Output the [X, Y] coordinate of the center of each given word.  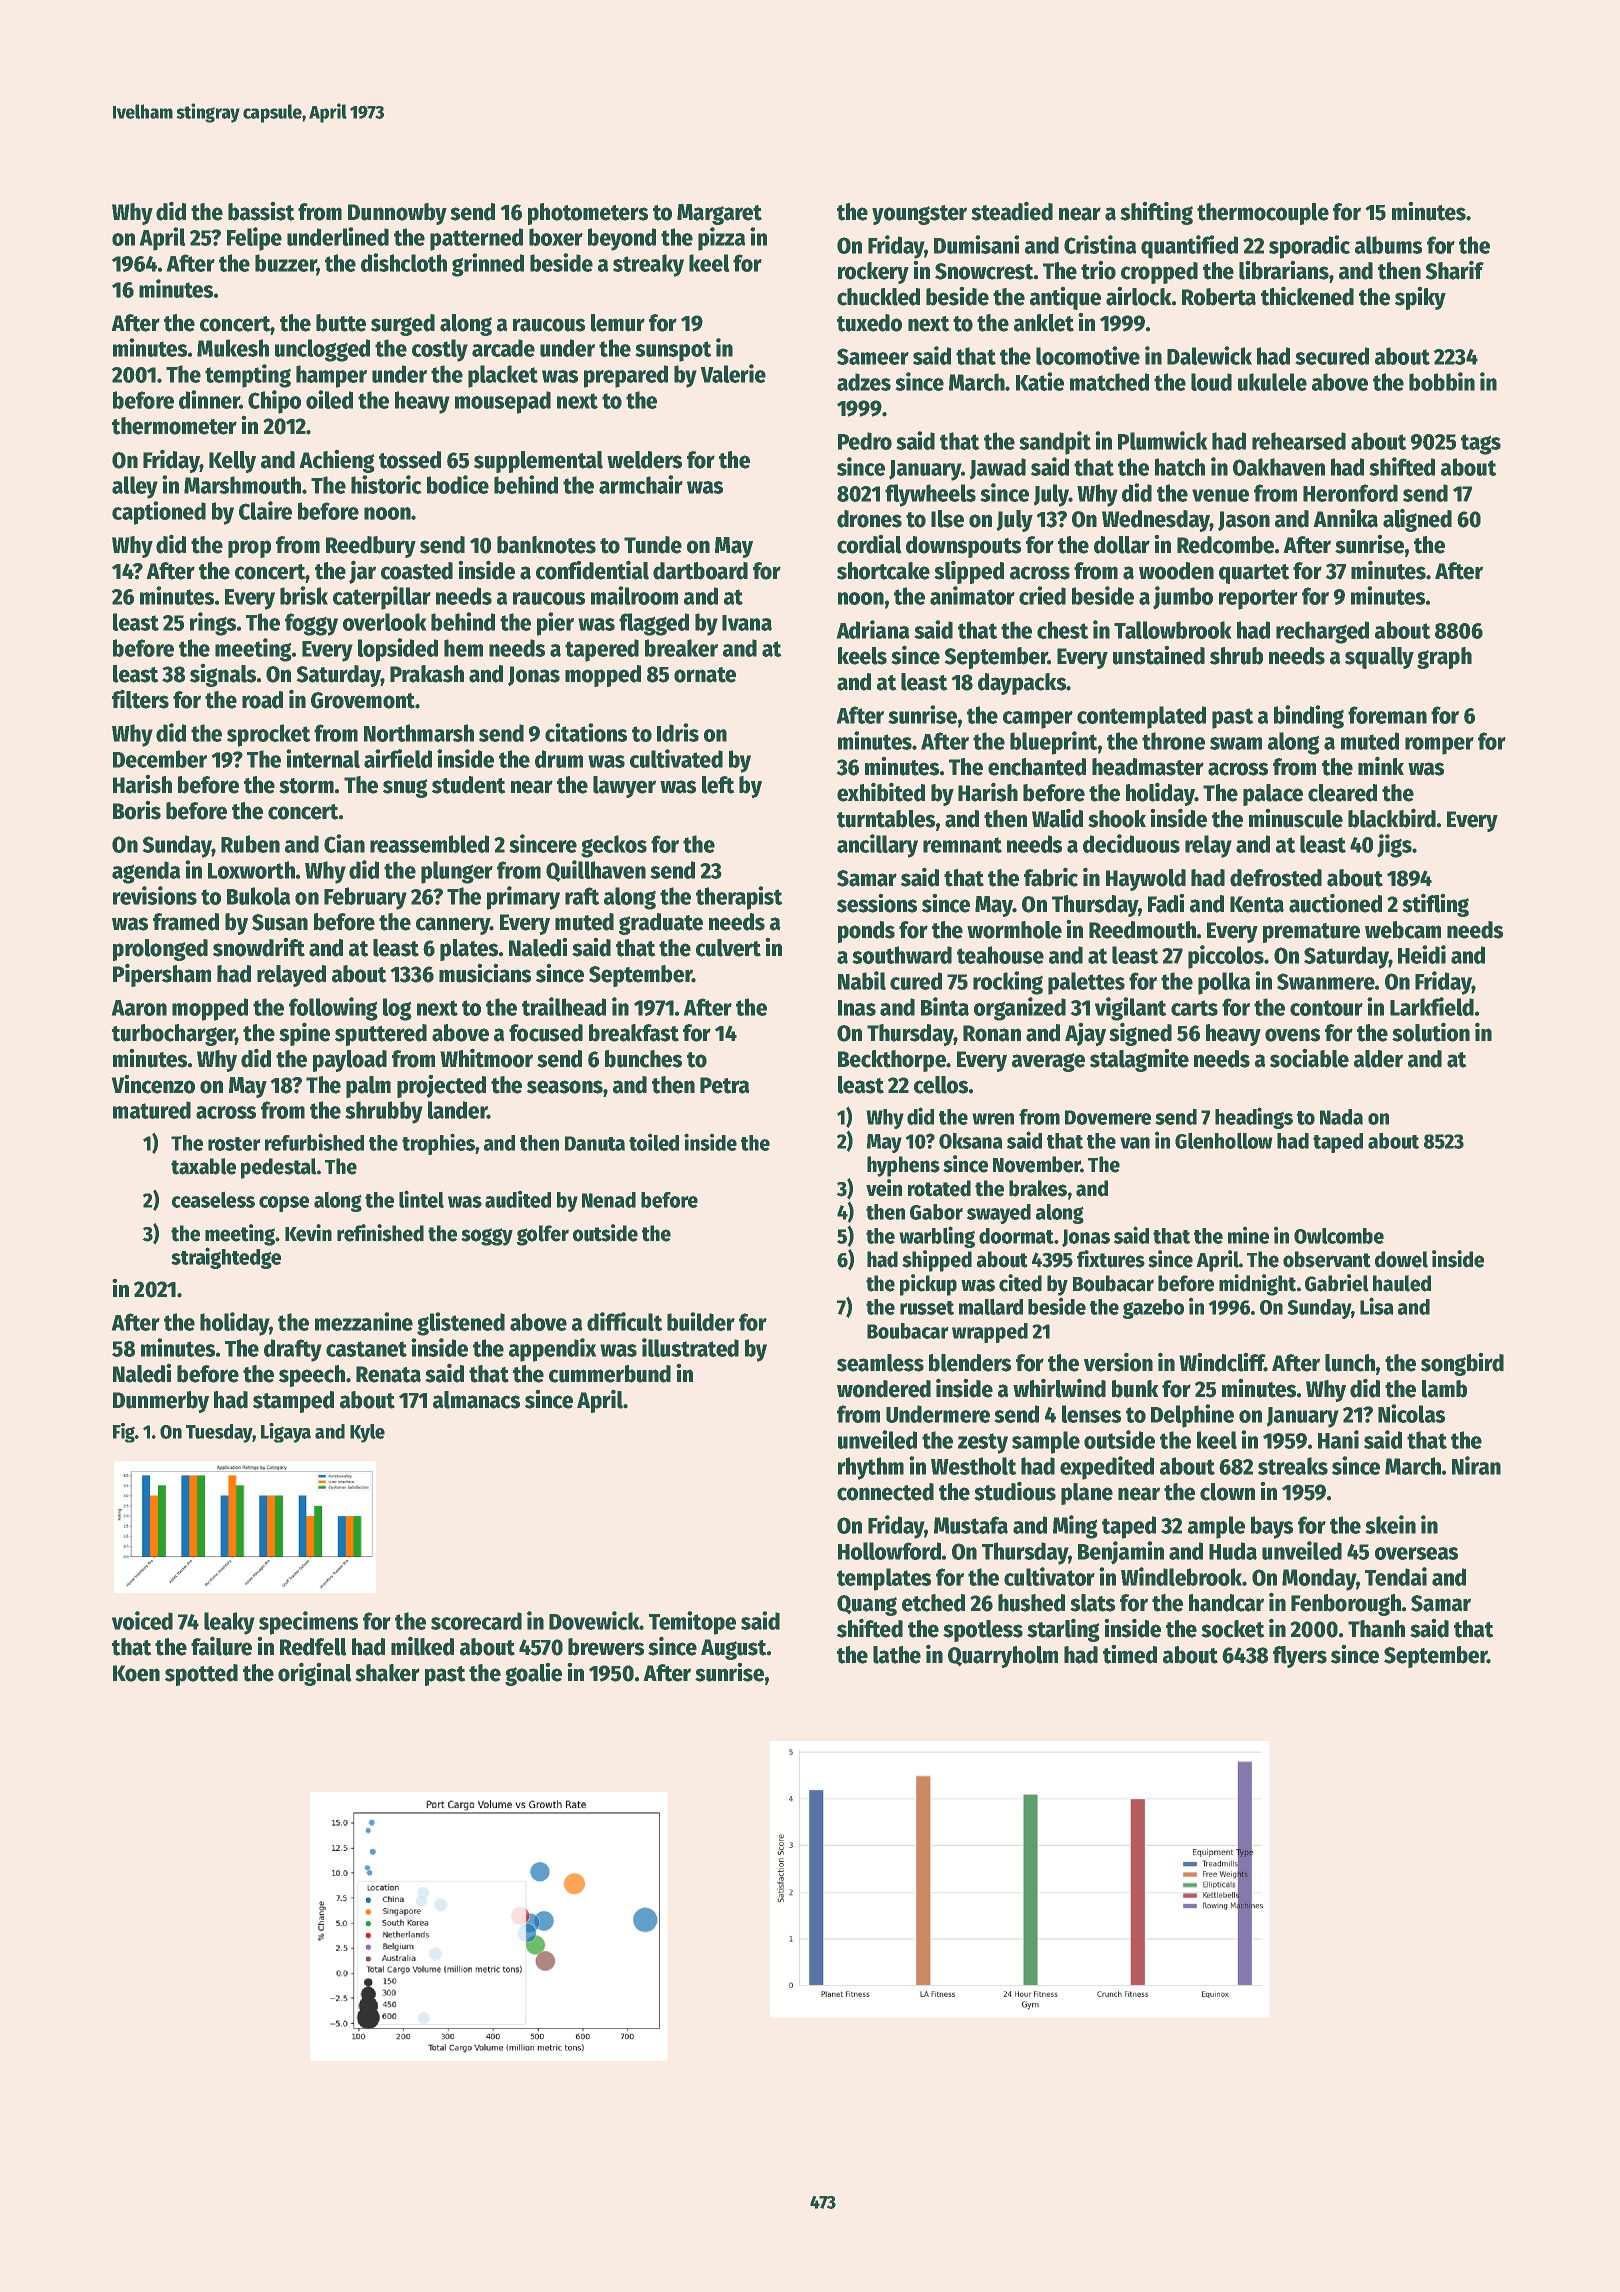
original [315, 1674]
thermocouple [1263, 214]
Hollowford [889, 1551]
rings [213, 624]
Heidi [1422, 954]
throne [1173, 741]
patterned [476, 239]
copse [284, 1204]
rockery [873, 273]
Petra [725, 1085]
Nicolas [1411, 1413]
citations [586, 732]
